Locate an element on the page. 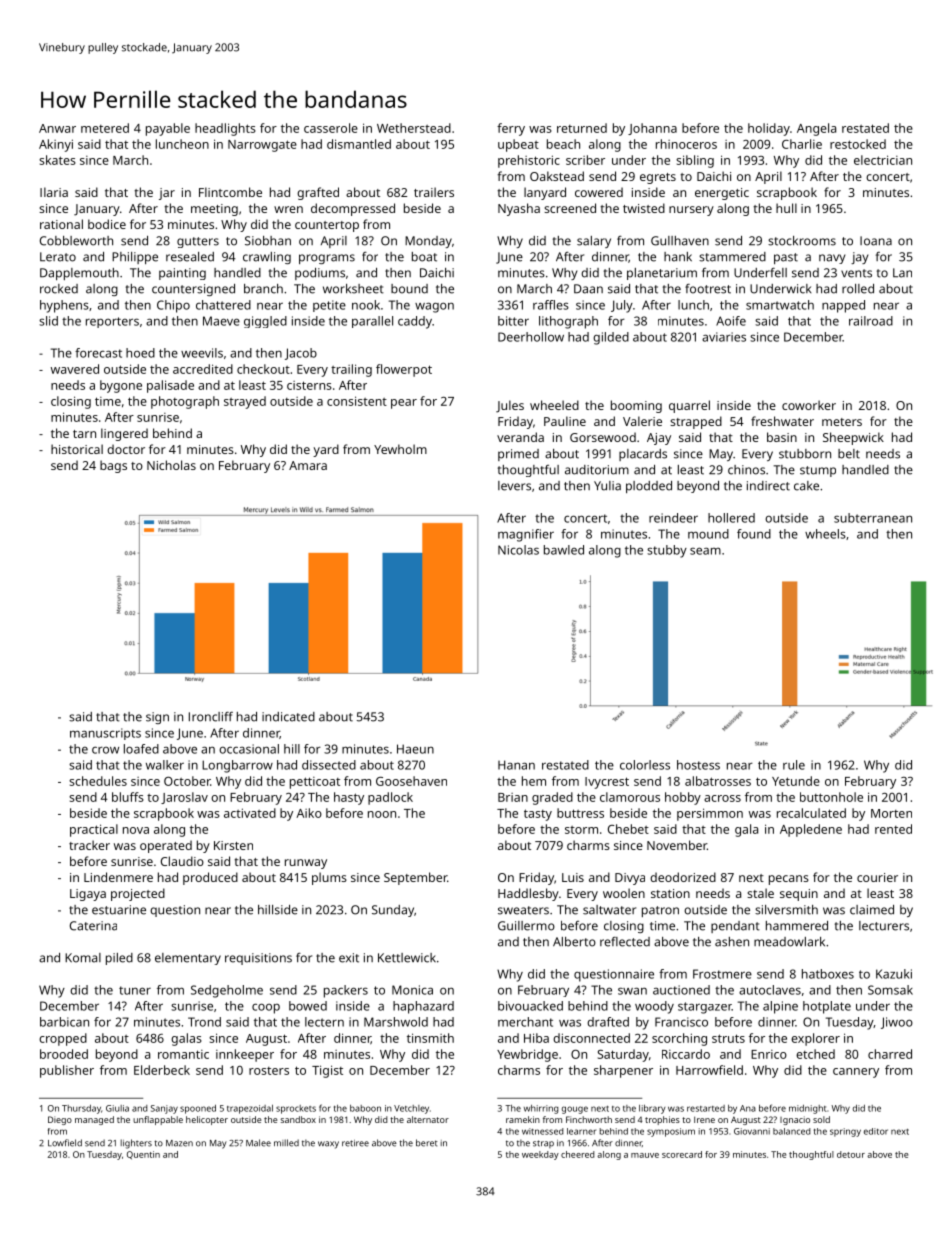 The image size is (952, 1233). Yewholm is located at coordinates (400, 449).
